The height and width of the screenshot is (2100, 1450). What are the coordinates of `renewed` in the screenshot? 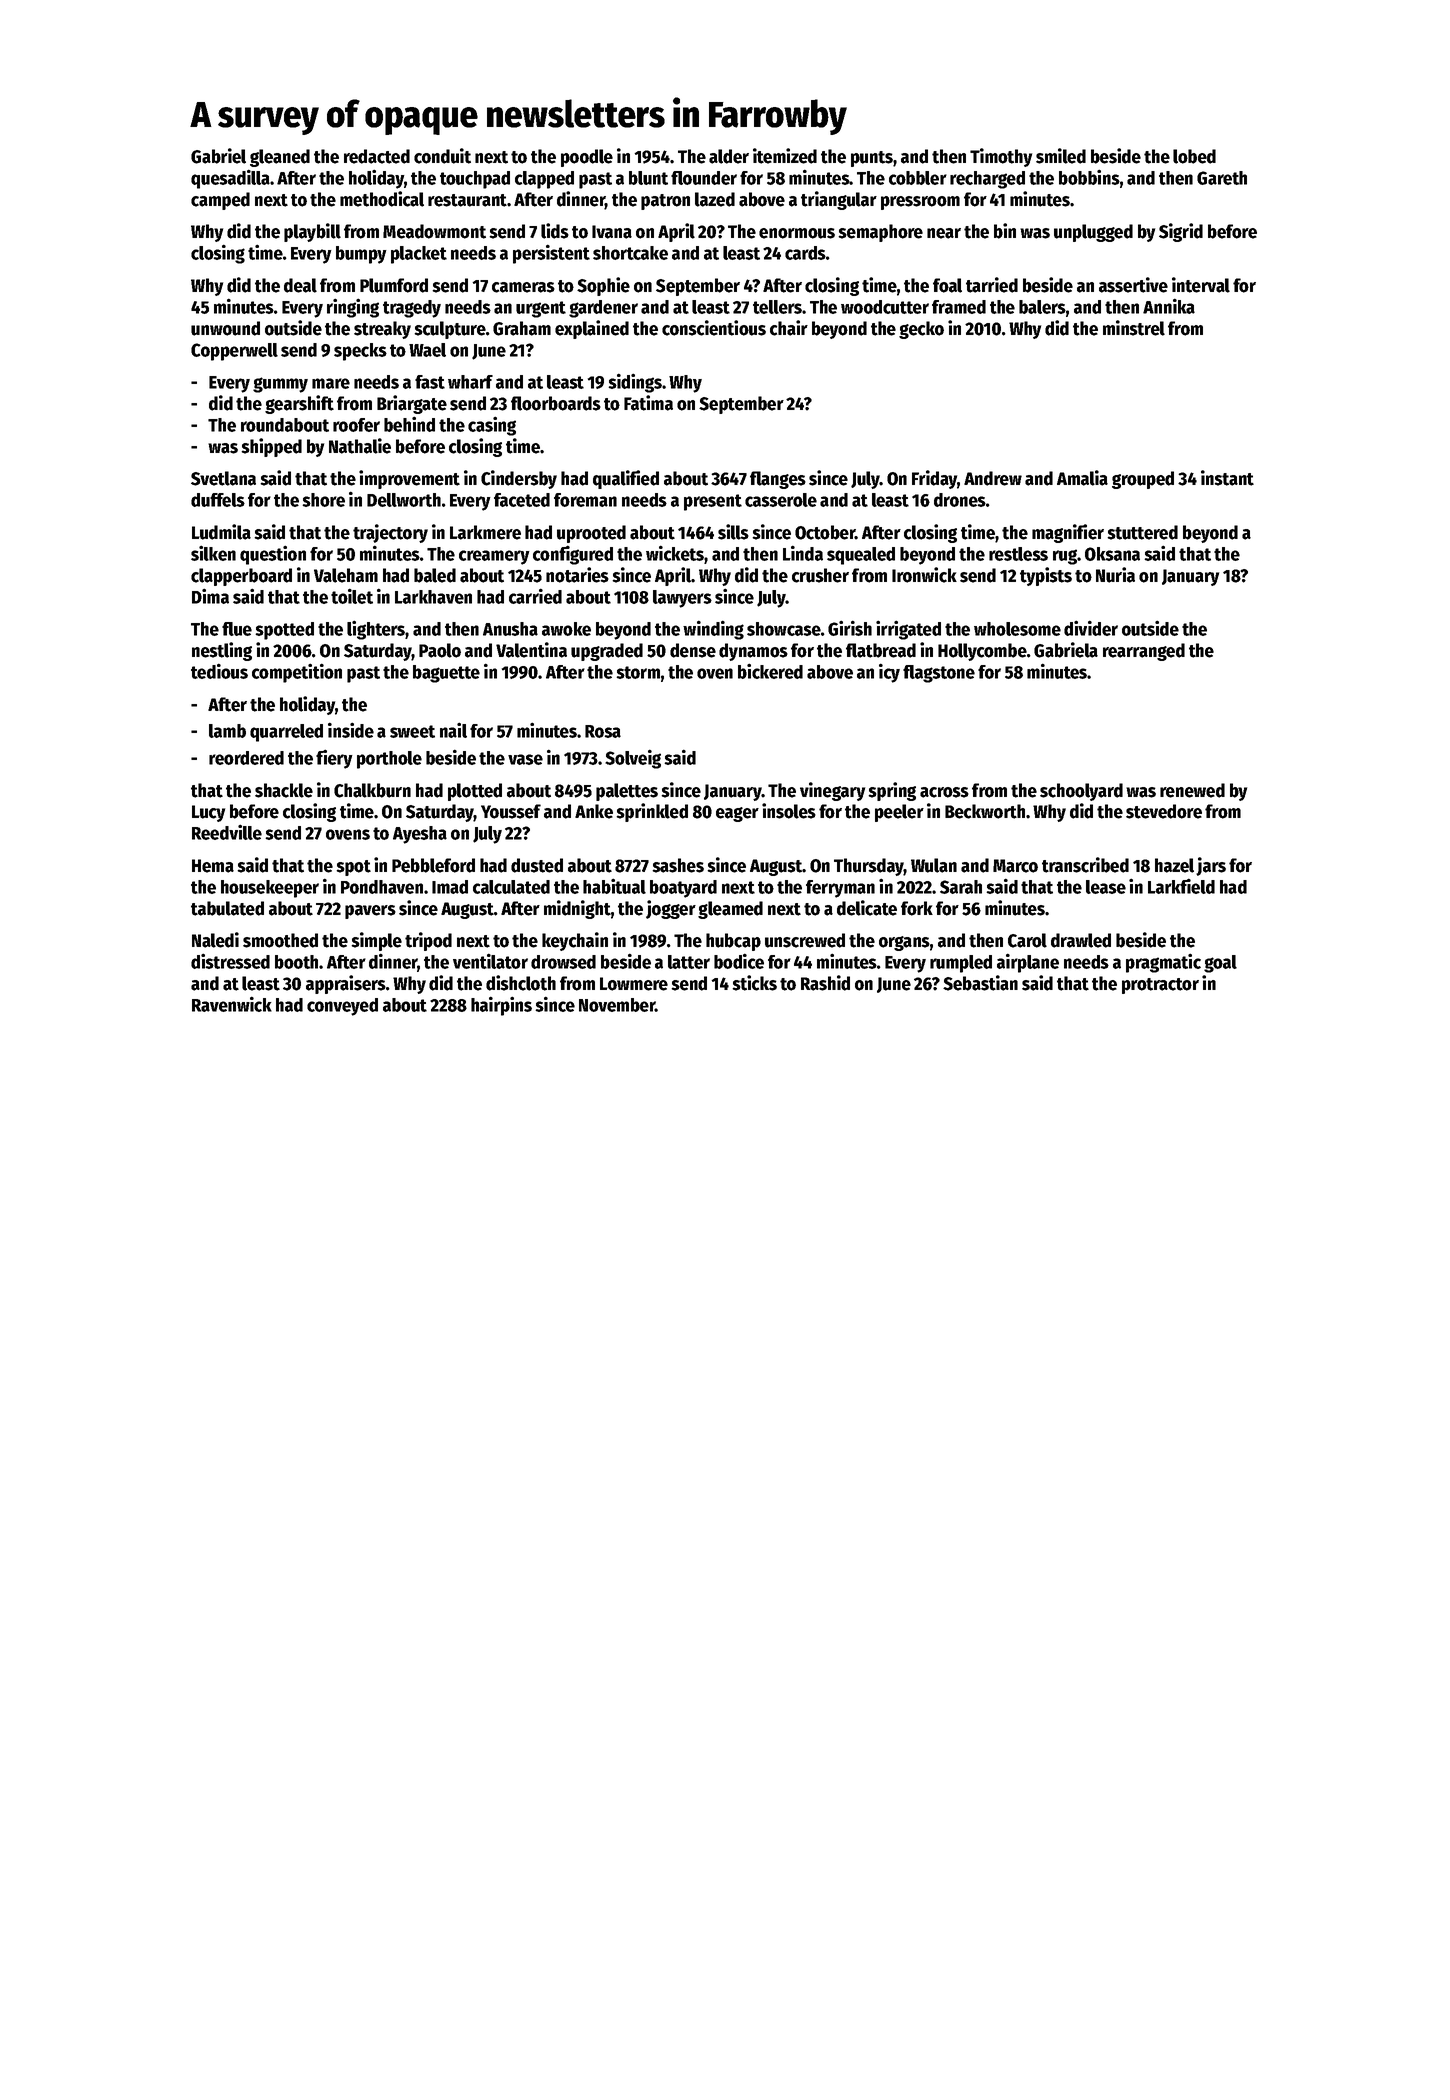 It's located at (1192, 790).
